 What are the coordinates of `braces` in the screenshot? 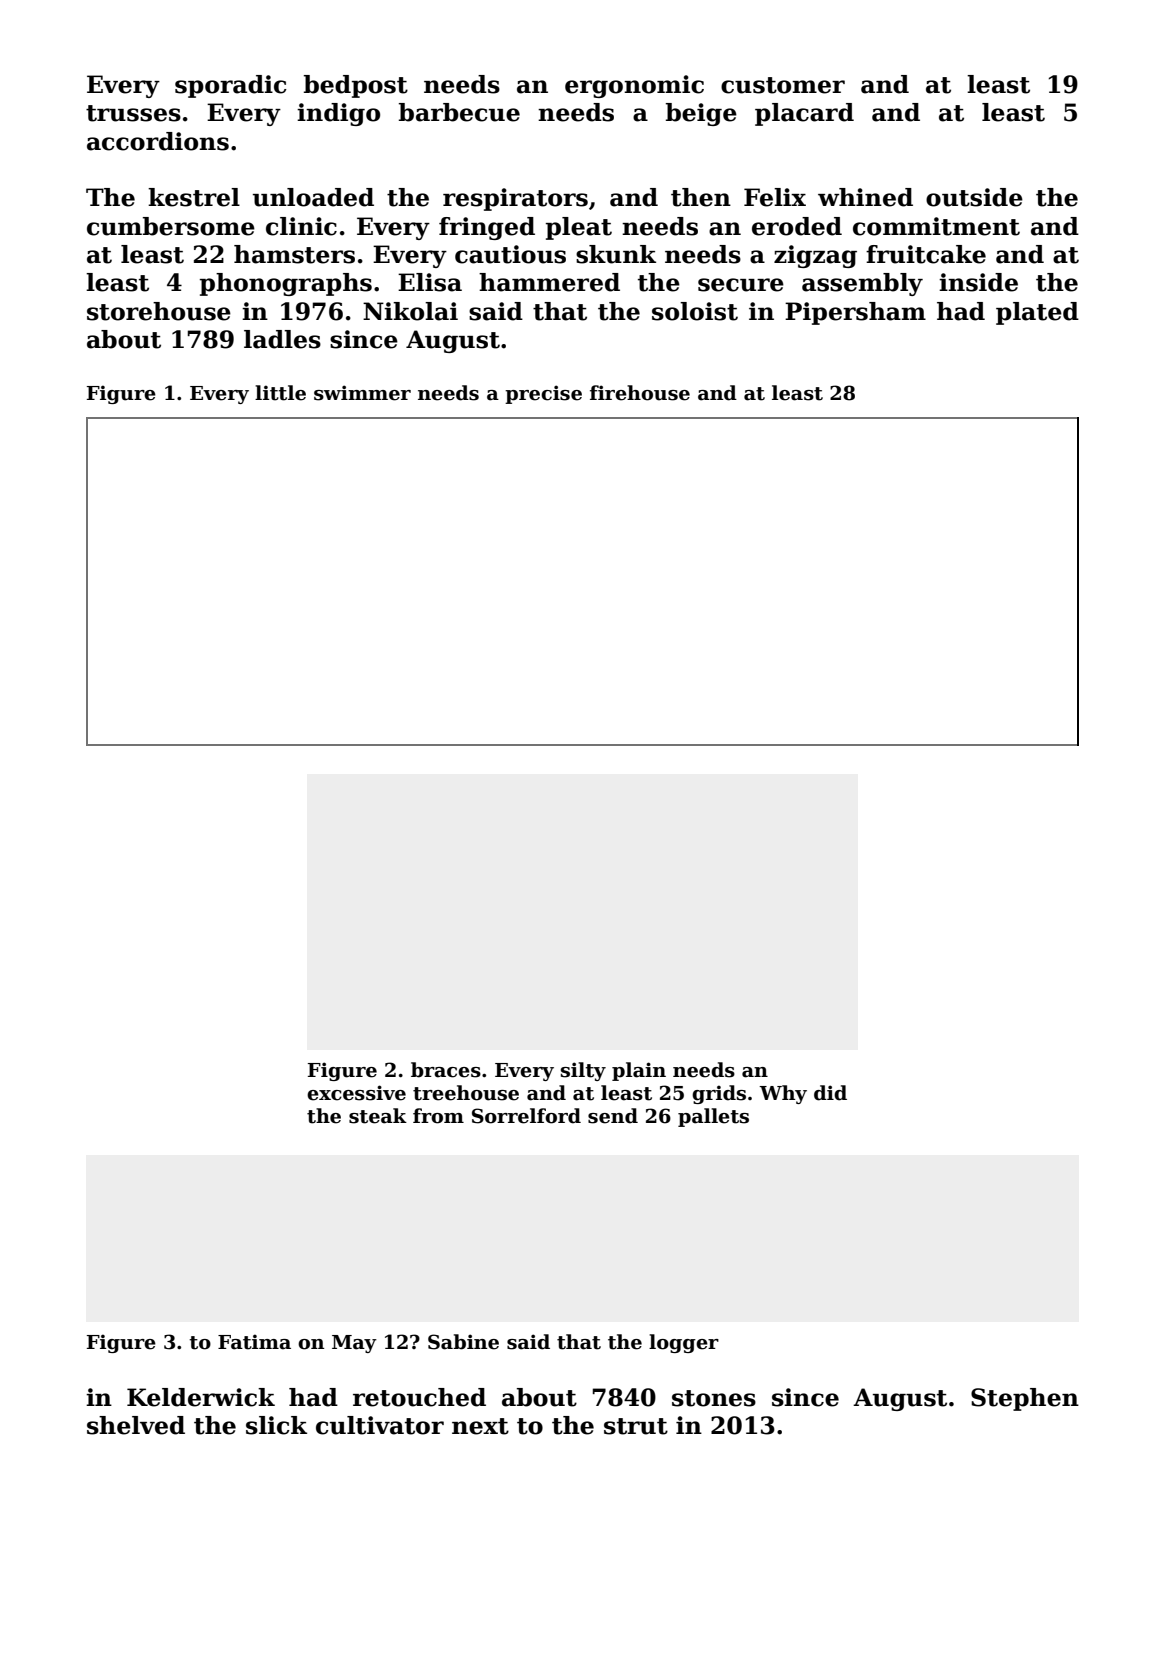 It's located at (446, 1070).
